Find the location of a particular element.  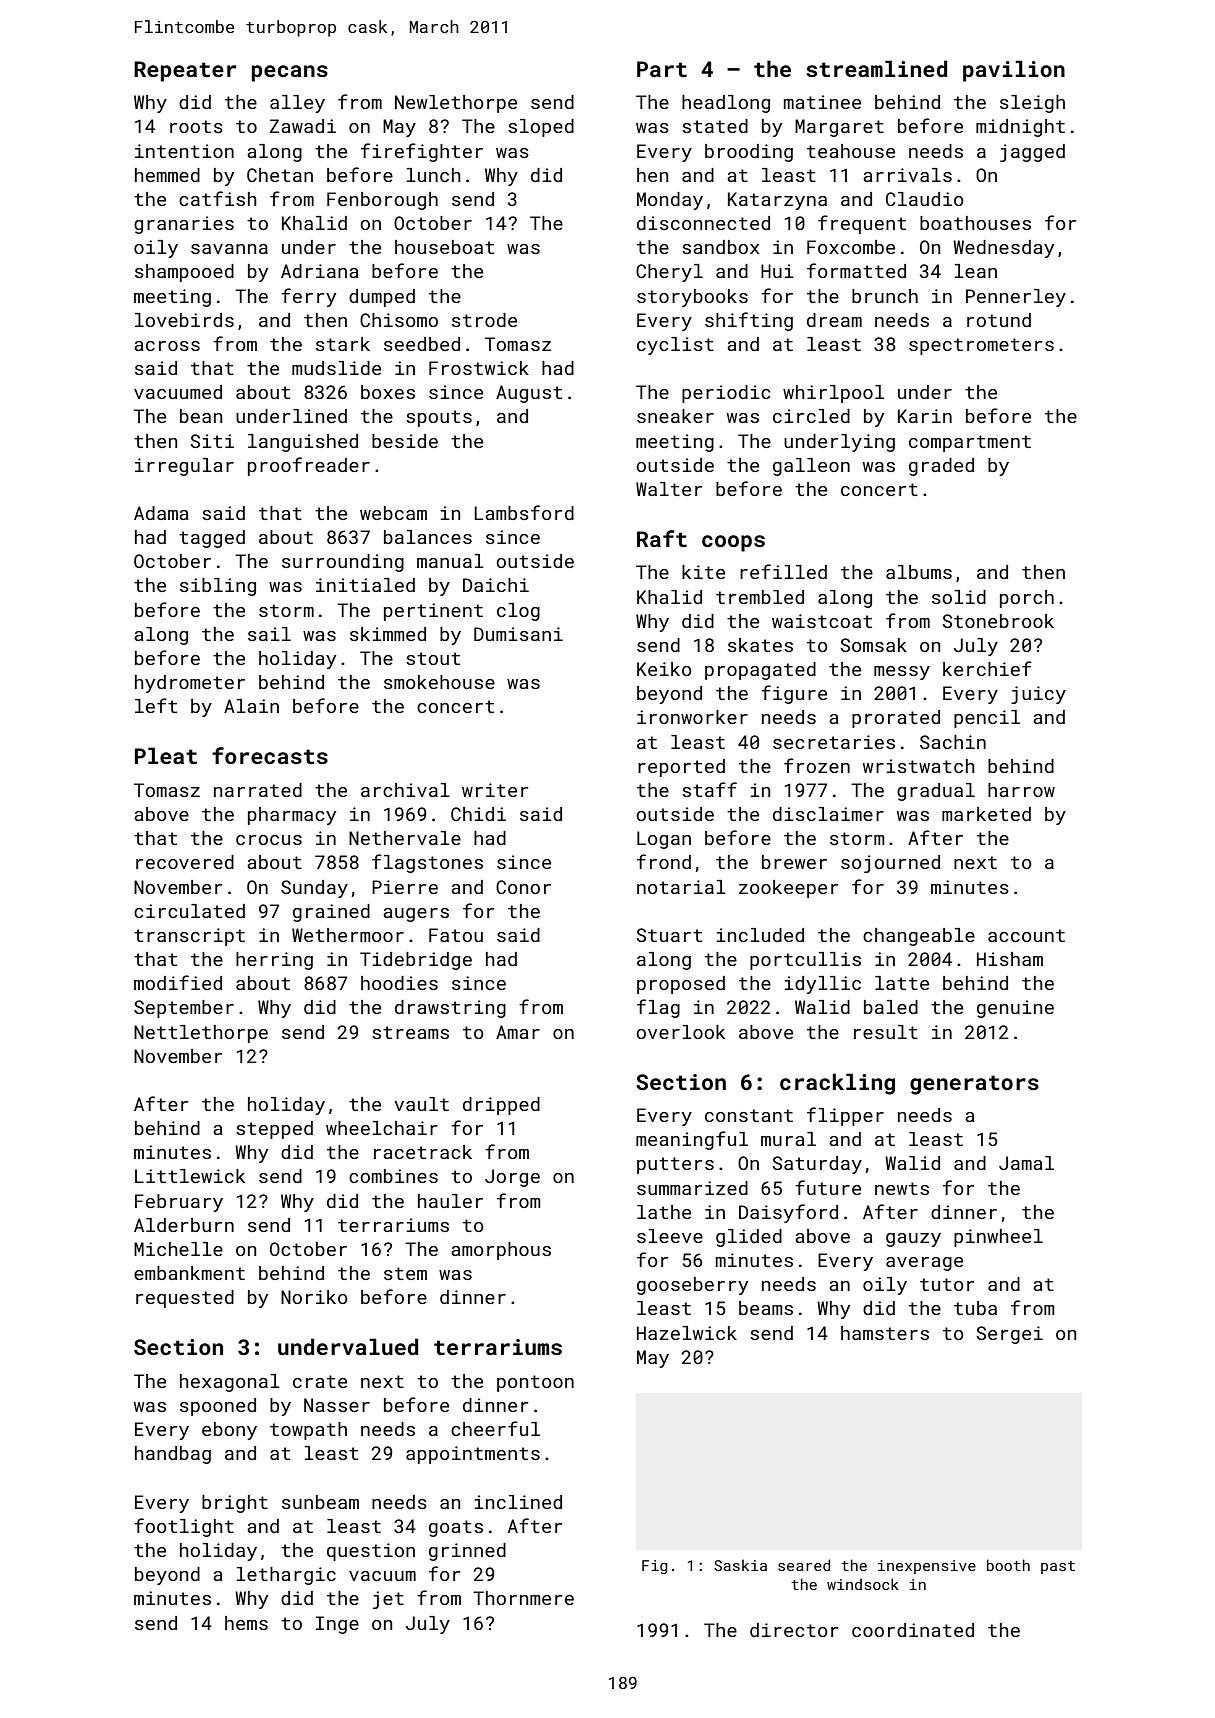

coordinated is located at coordinates (913, 1630).
